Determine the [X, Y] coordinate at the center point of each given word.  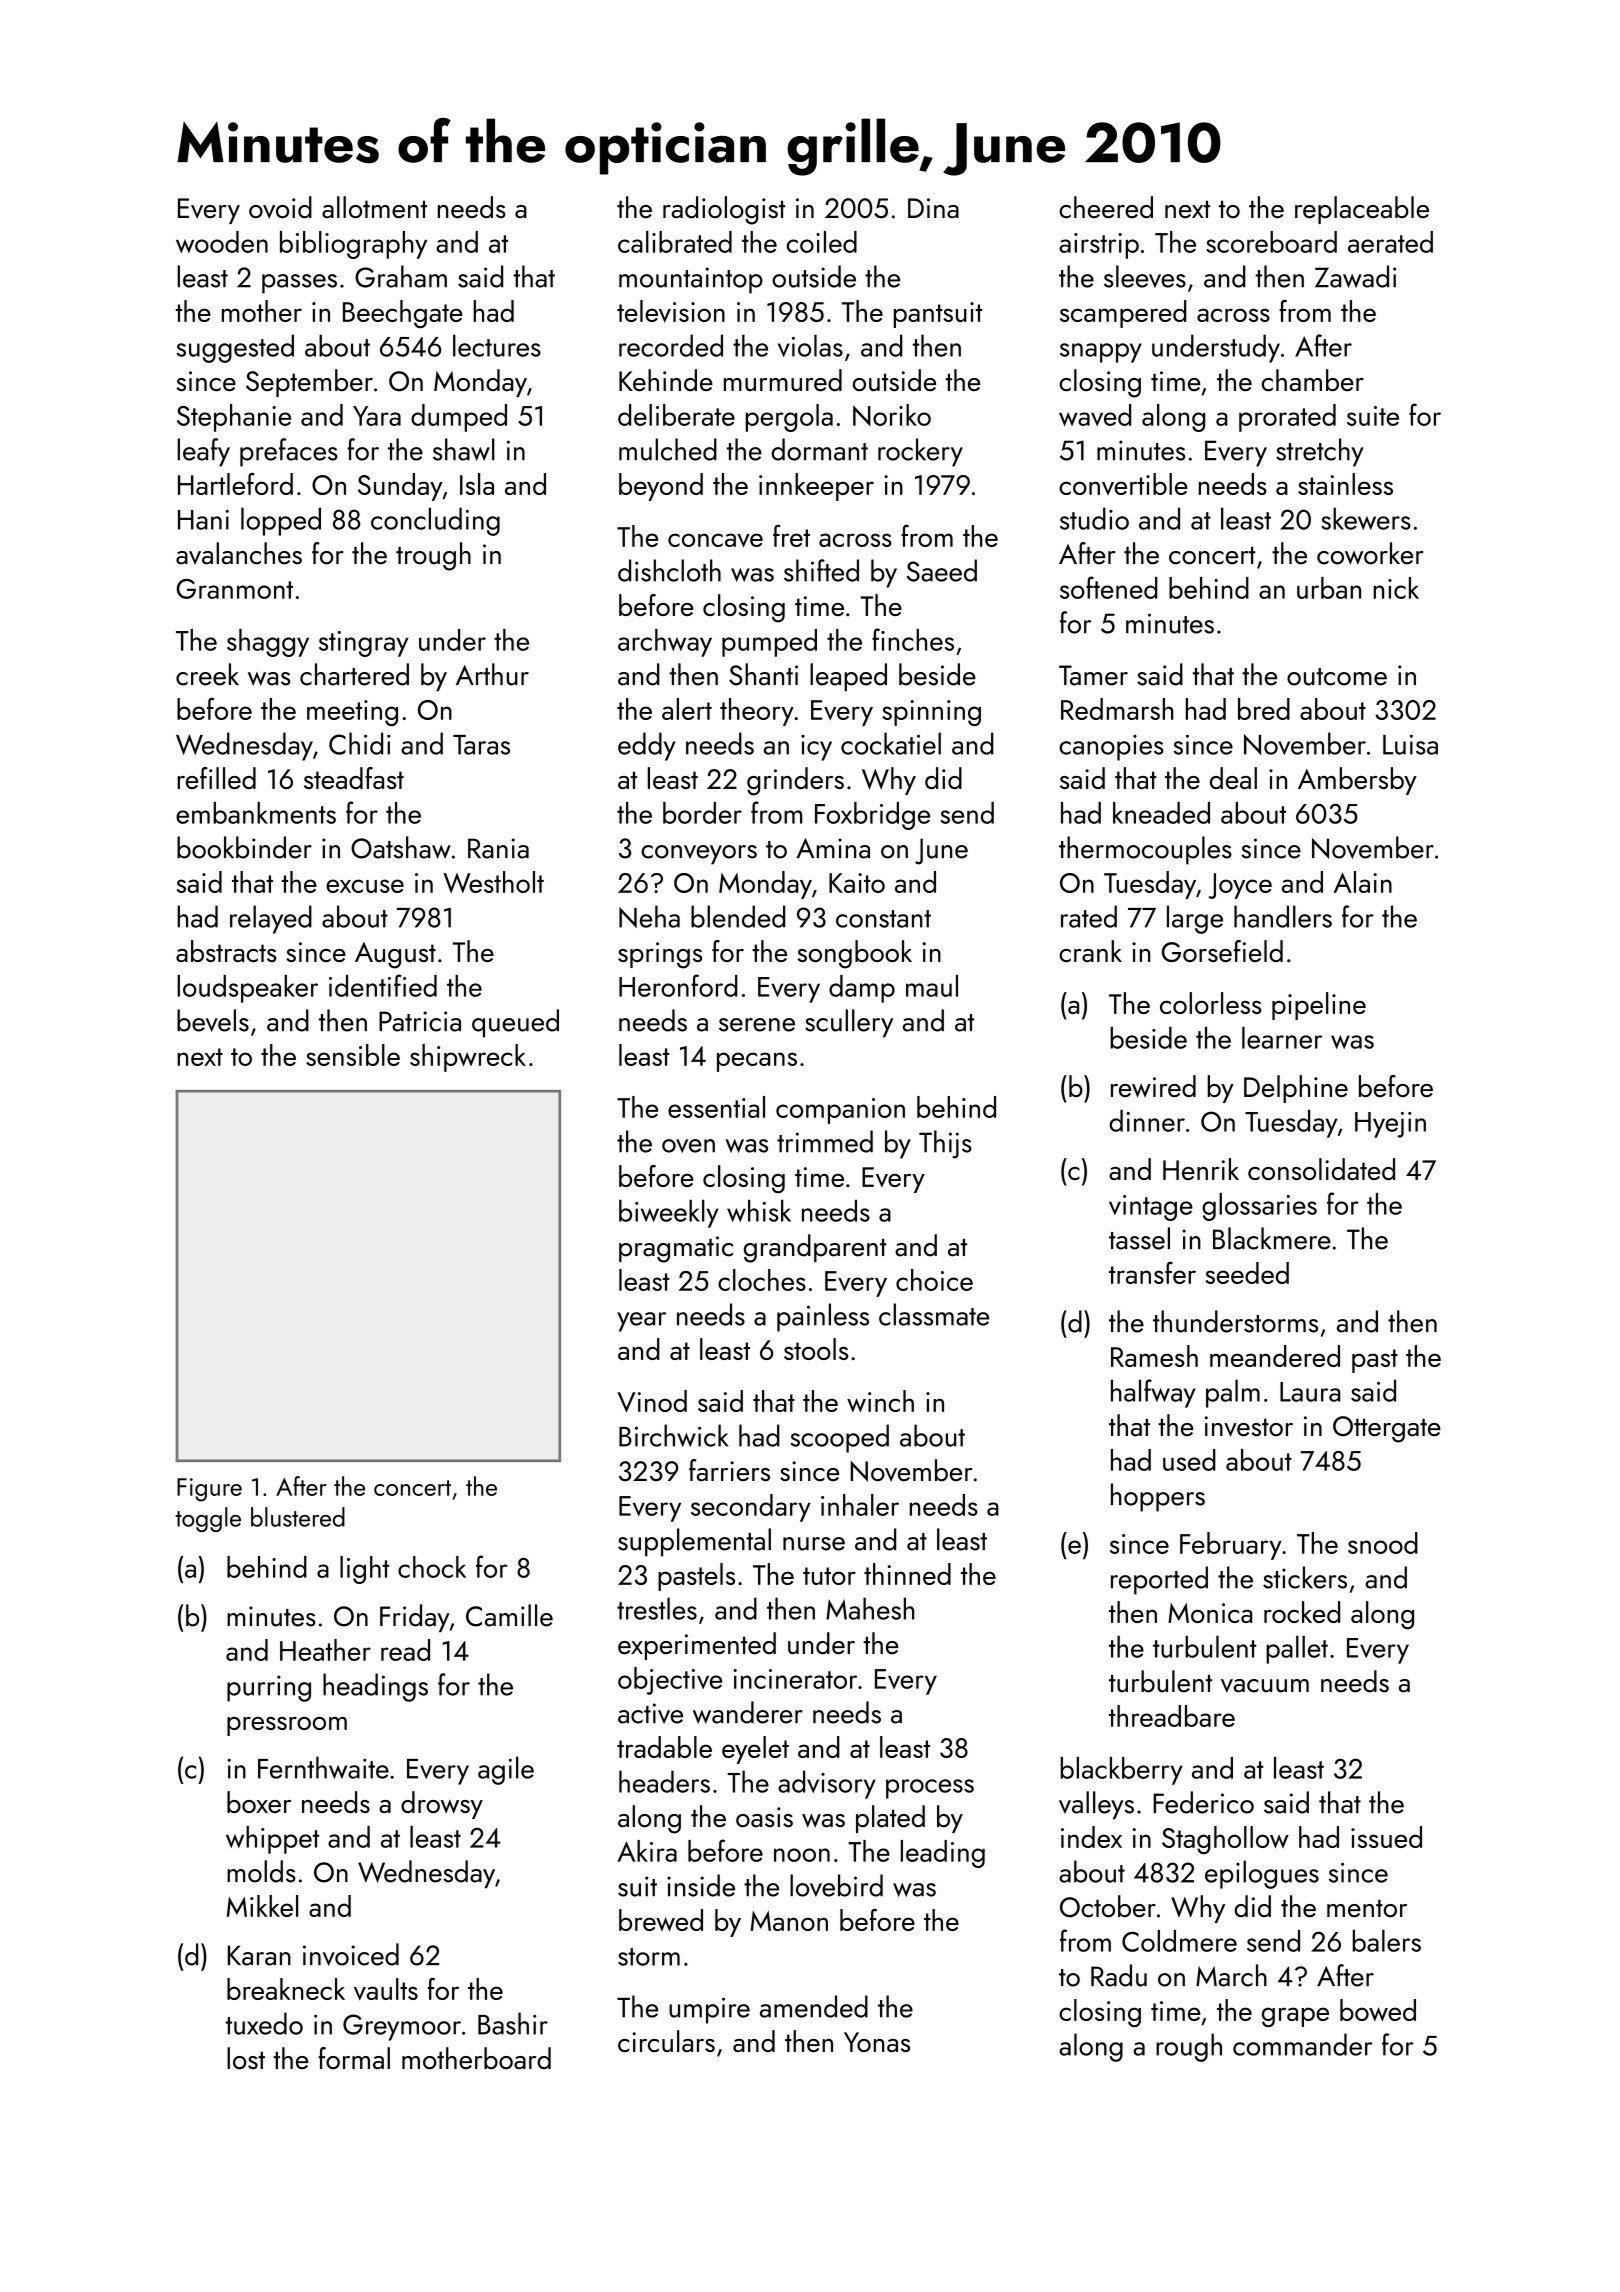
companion [840, 1111]
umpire [709, 2010]
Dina [933, 208]
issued [1386, 1837]
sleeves [1145, 276]
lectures [497, 345]
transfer [1152, 1272]
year [641, 1322]
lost [246, 2058]
